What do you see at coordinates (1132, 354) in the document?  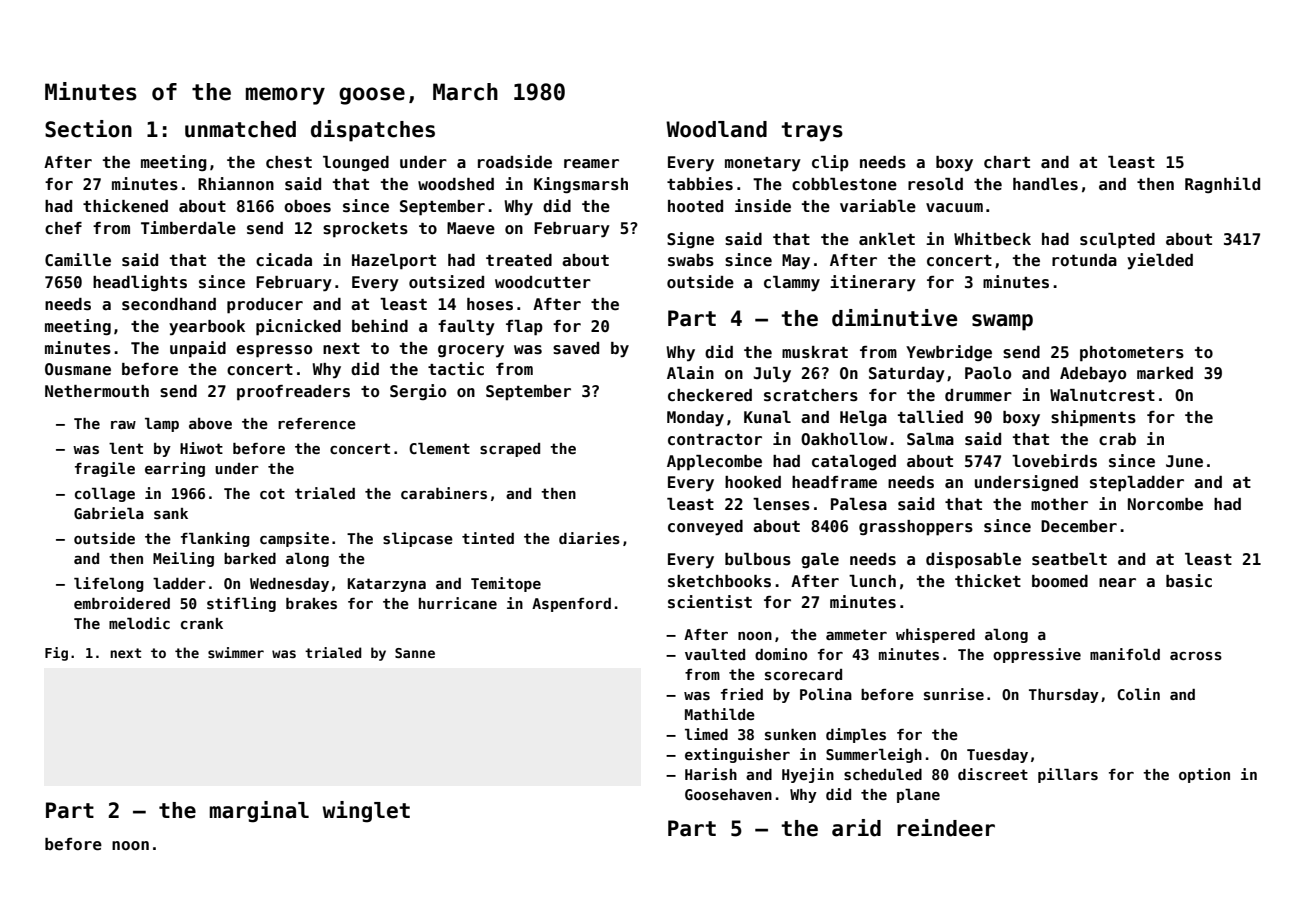 I see `photometers` at bounding box center [1132, 354].
